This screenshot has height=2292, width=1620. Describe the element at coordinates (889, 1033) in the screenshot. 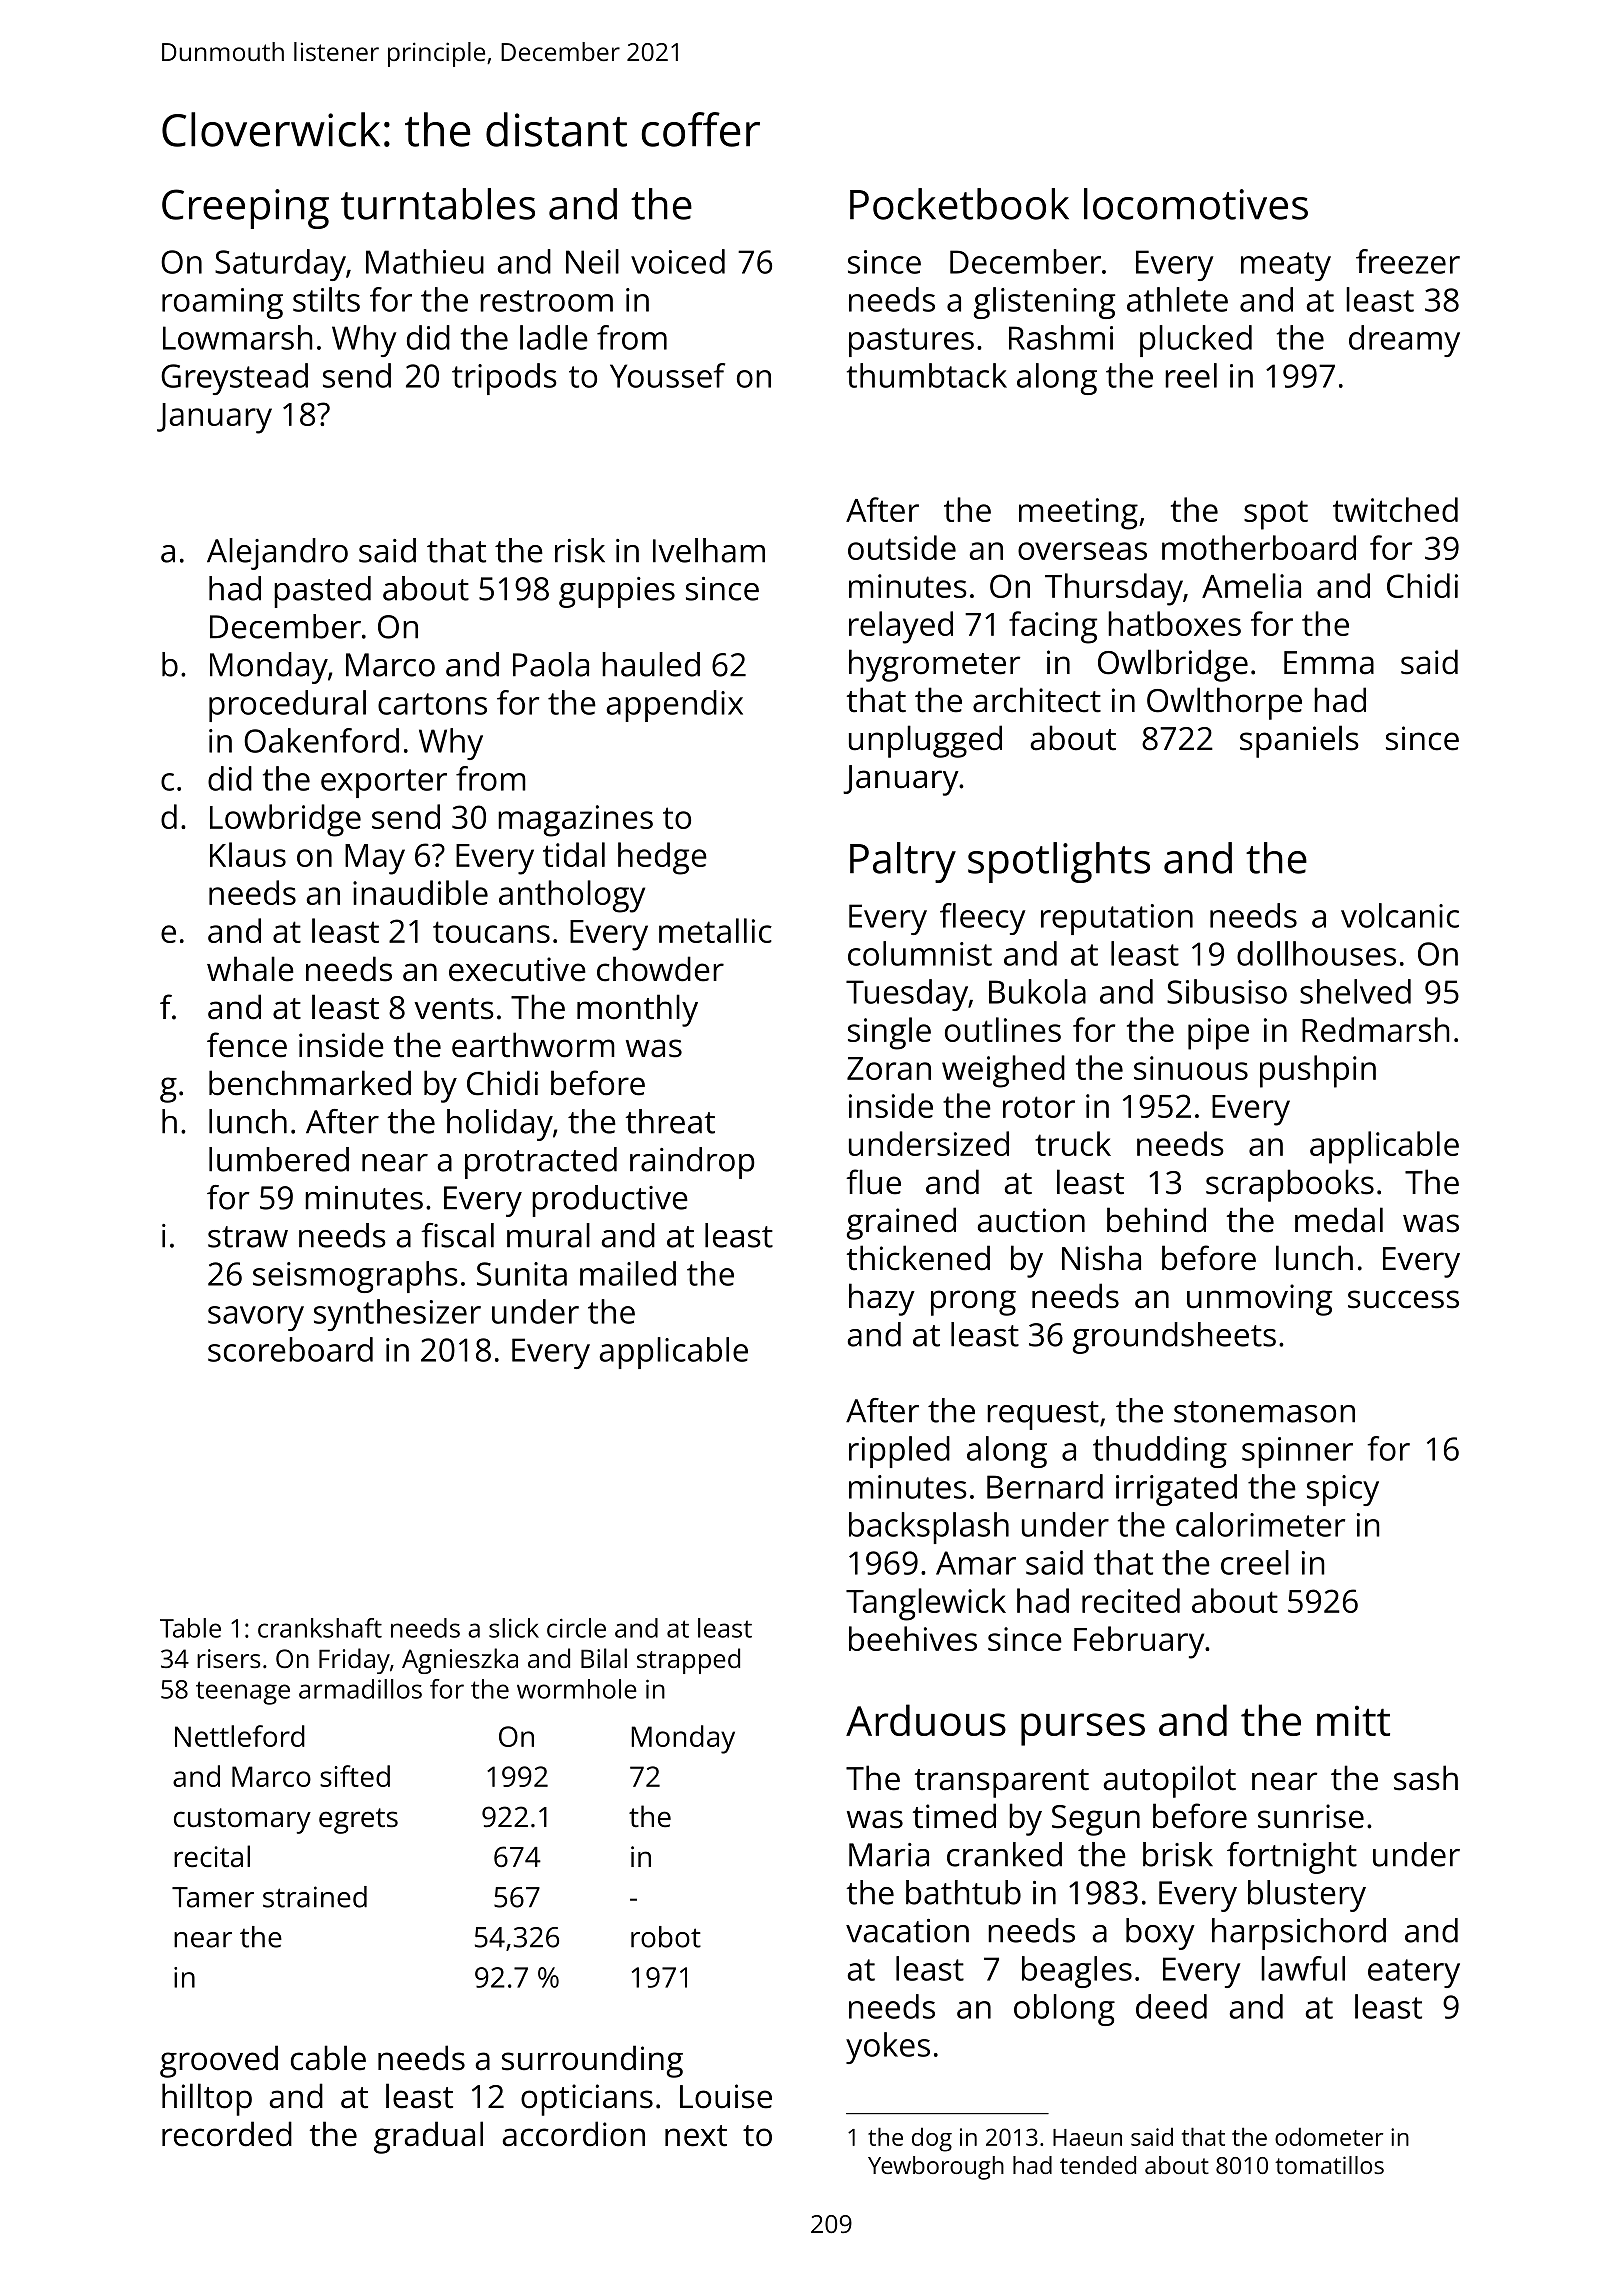

I see `single` at that location.
